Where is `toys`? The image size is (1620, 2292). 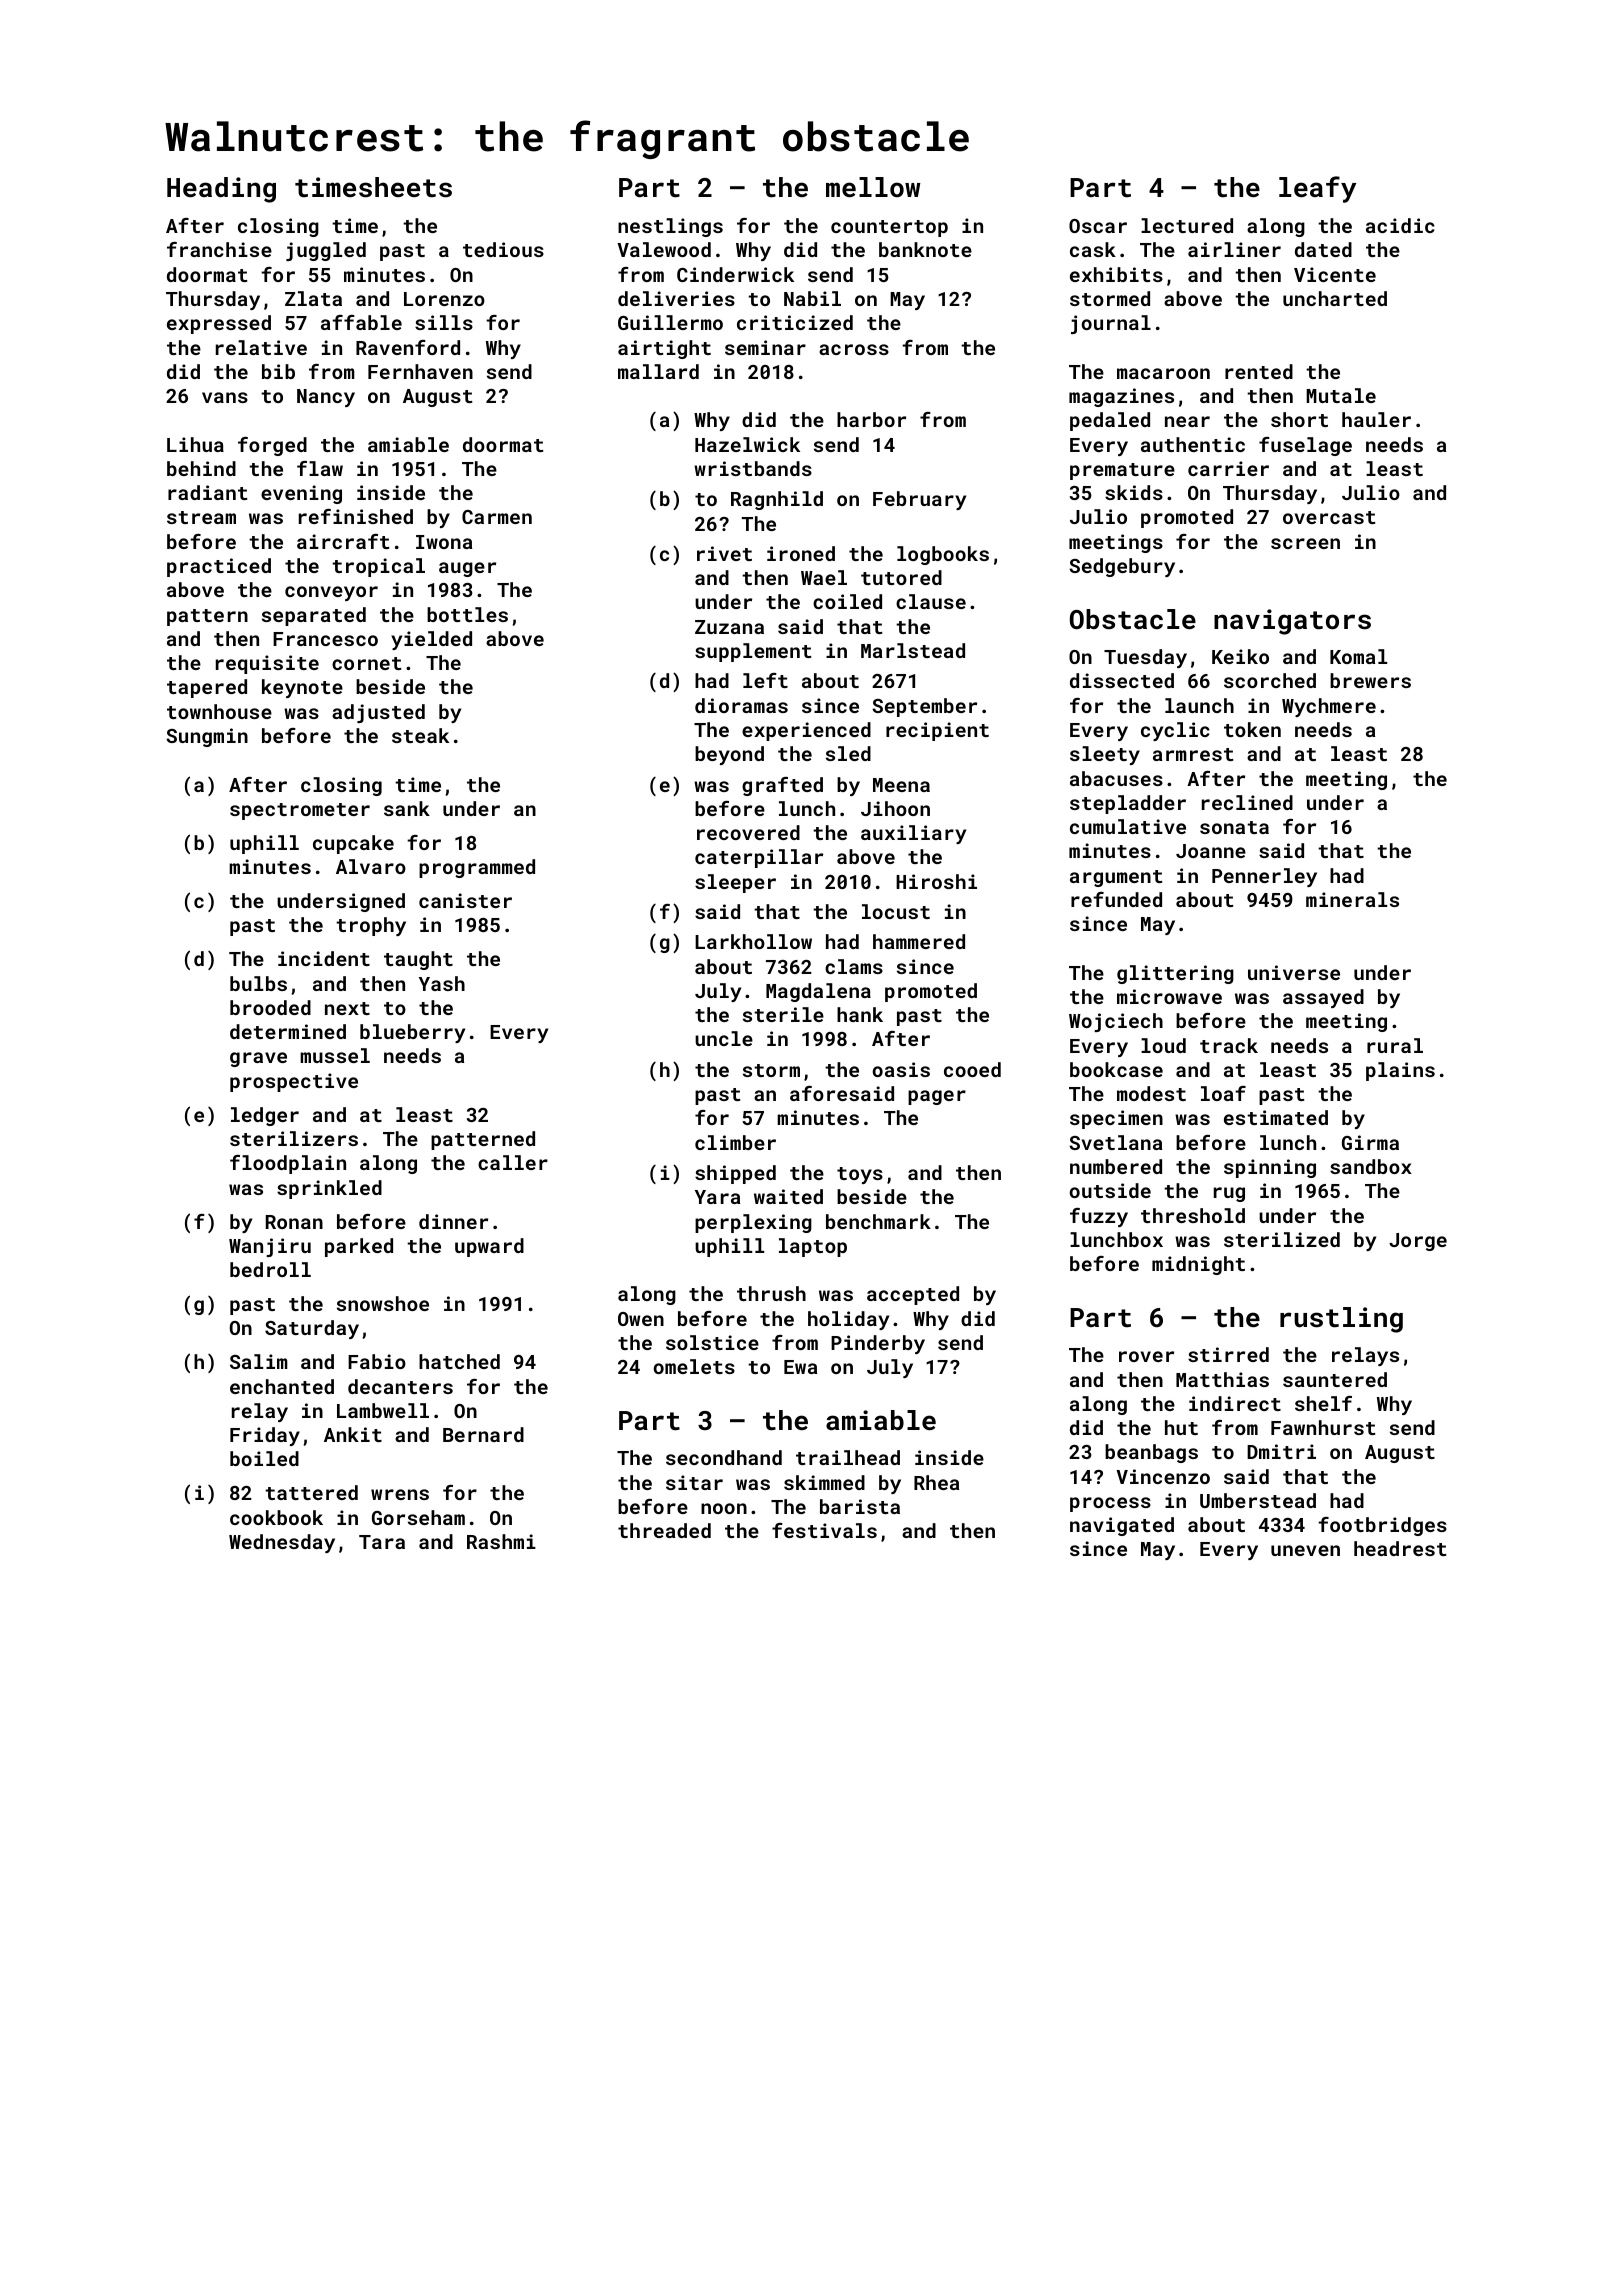 toys is located at coordinates (860, 1175).
